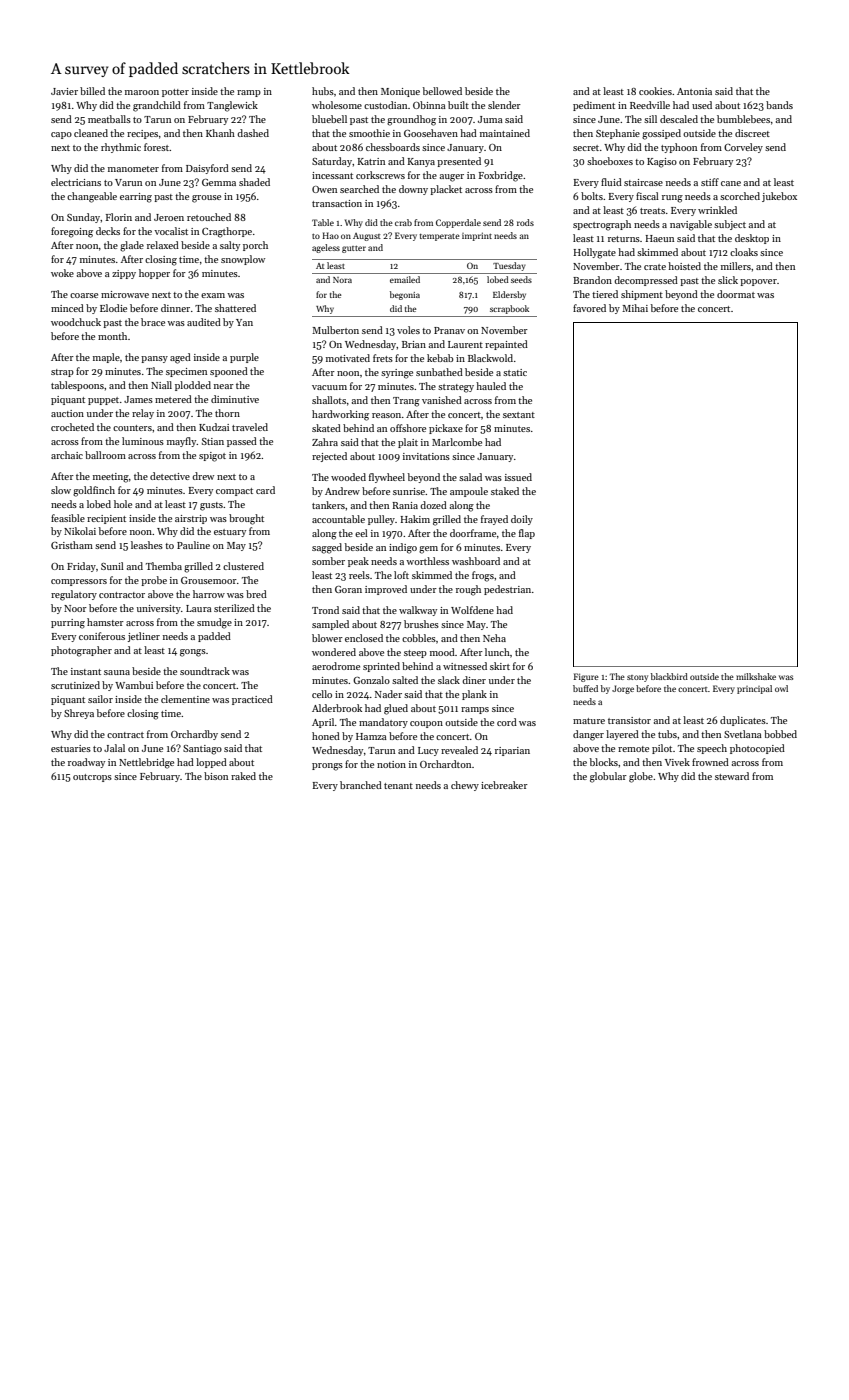 The width and height of the screenshot is (849, 1400). What do you see at coordinates (679, 119) in the screenshot?
I see `descaled` at bounding box center [679, 119].
